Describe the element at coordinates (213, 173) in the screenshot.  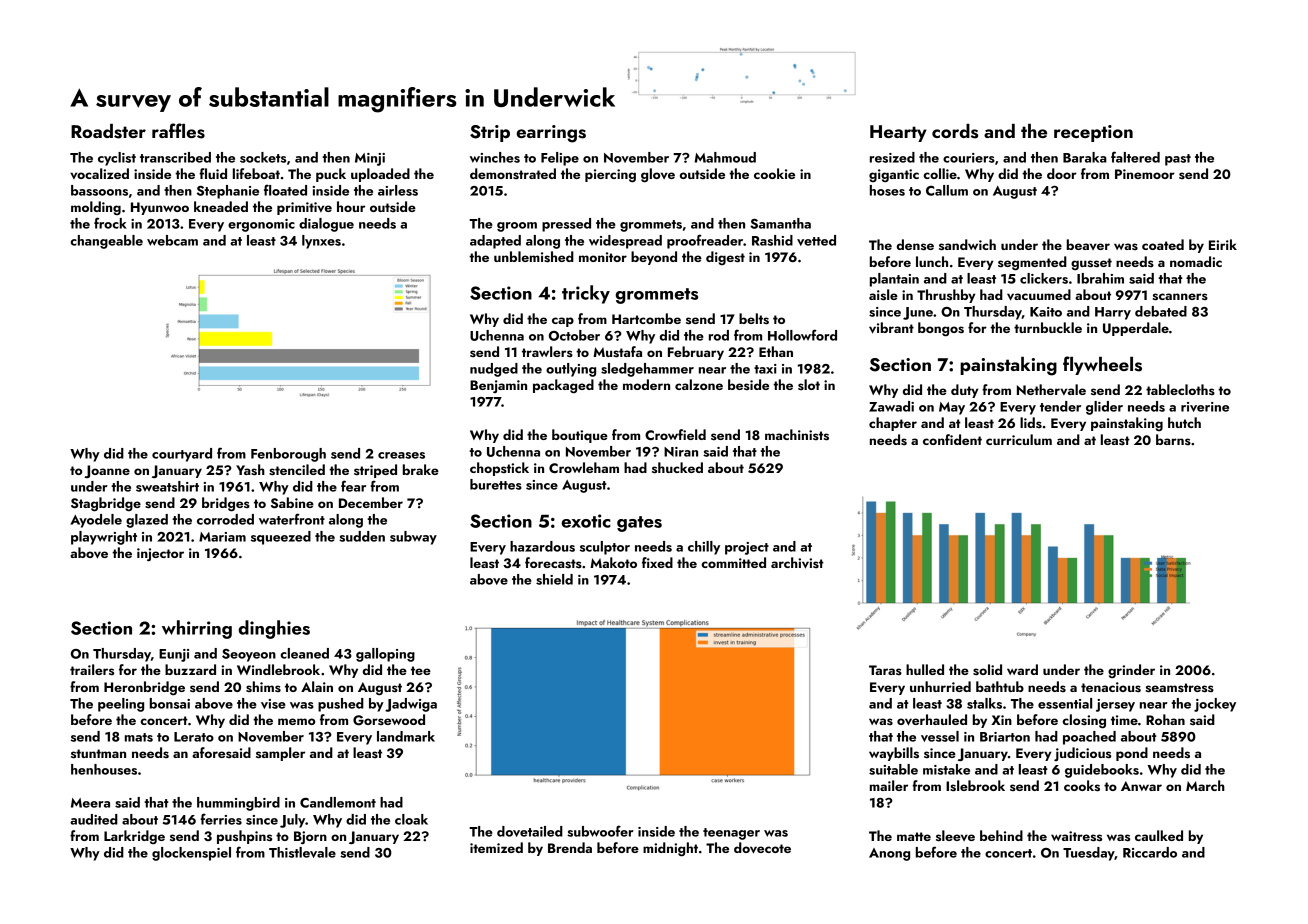
I see `fluid` at that location.
